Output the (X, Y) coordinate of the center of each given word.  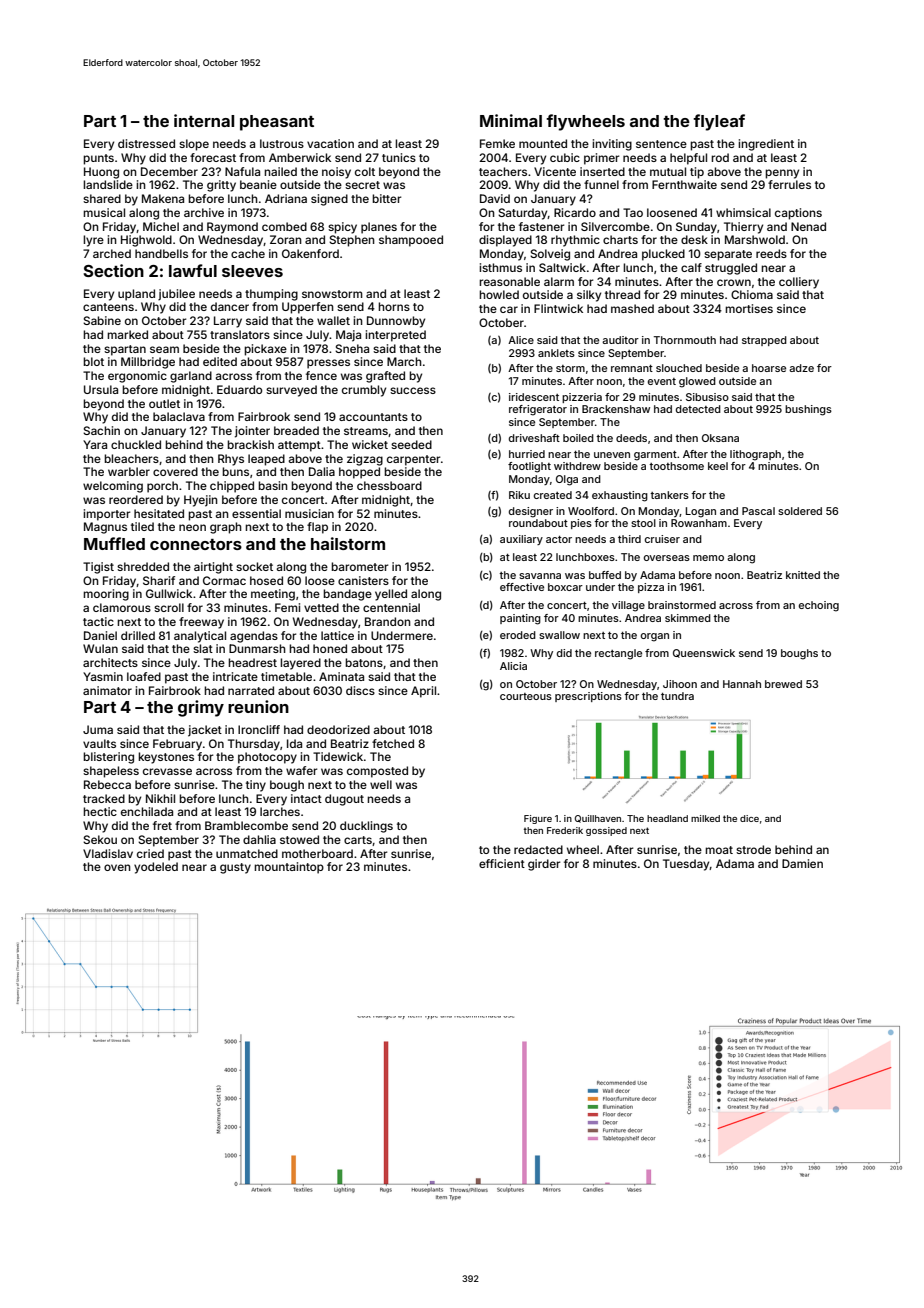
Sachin (101, 430)
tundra (677, 696)
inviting (612, 145)
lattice (337, 635)
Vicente (555, 171)
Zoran (286, 239)
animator (107, 690)
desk (694, 239)
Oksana (720, 438)
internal (204, 120)
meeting (273, 595)
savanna (540, 576)
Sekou (100, 839)
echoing (819, 606)
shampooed (411, 241)
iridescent (534, 397)
